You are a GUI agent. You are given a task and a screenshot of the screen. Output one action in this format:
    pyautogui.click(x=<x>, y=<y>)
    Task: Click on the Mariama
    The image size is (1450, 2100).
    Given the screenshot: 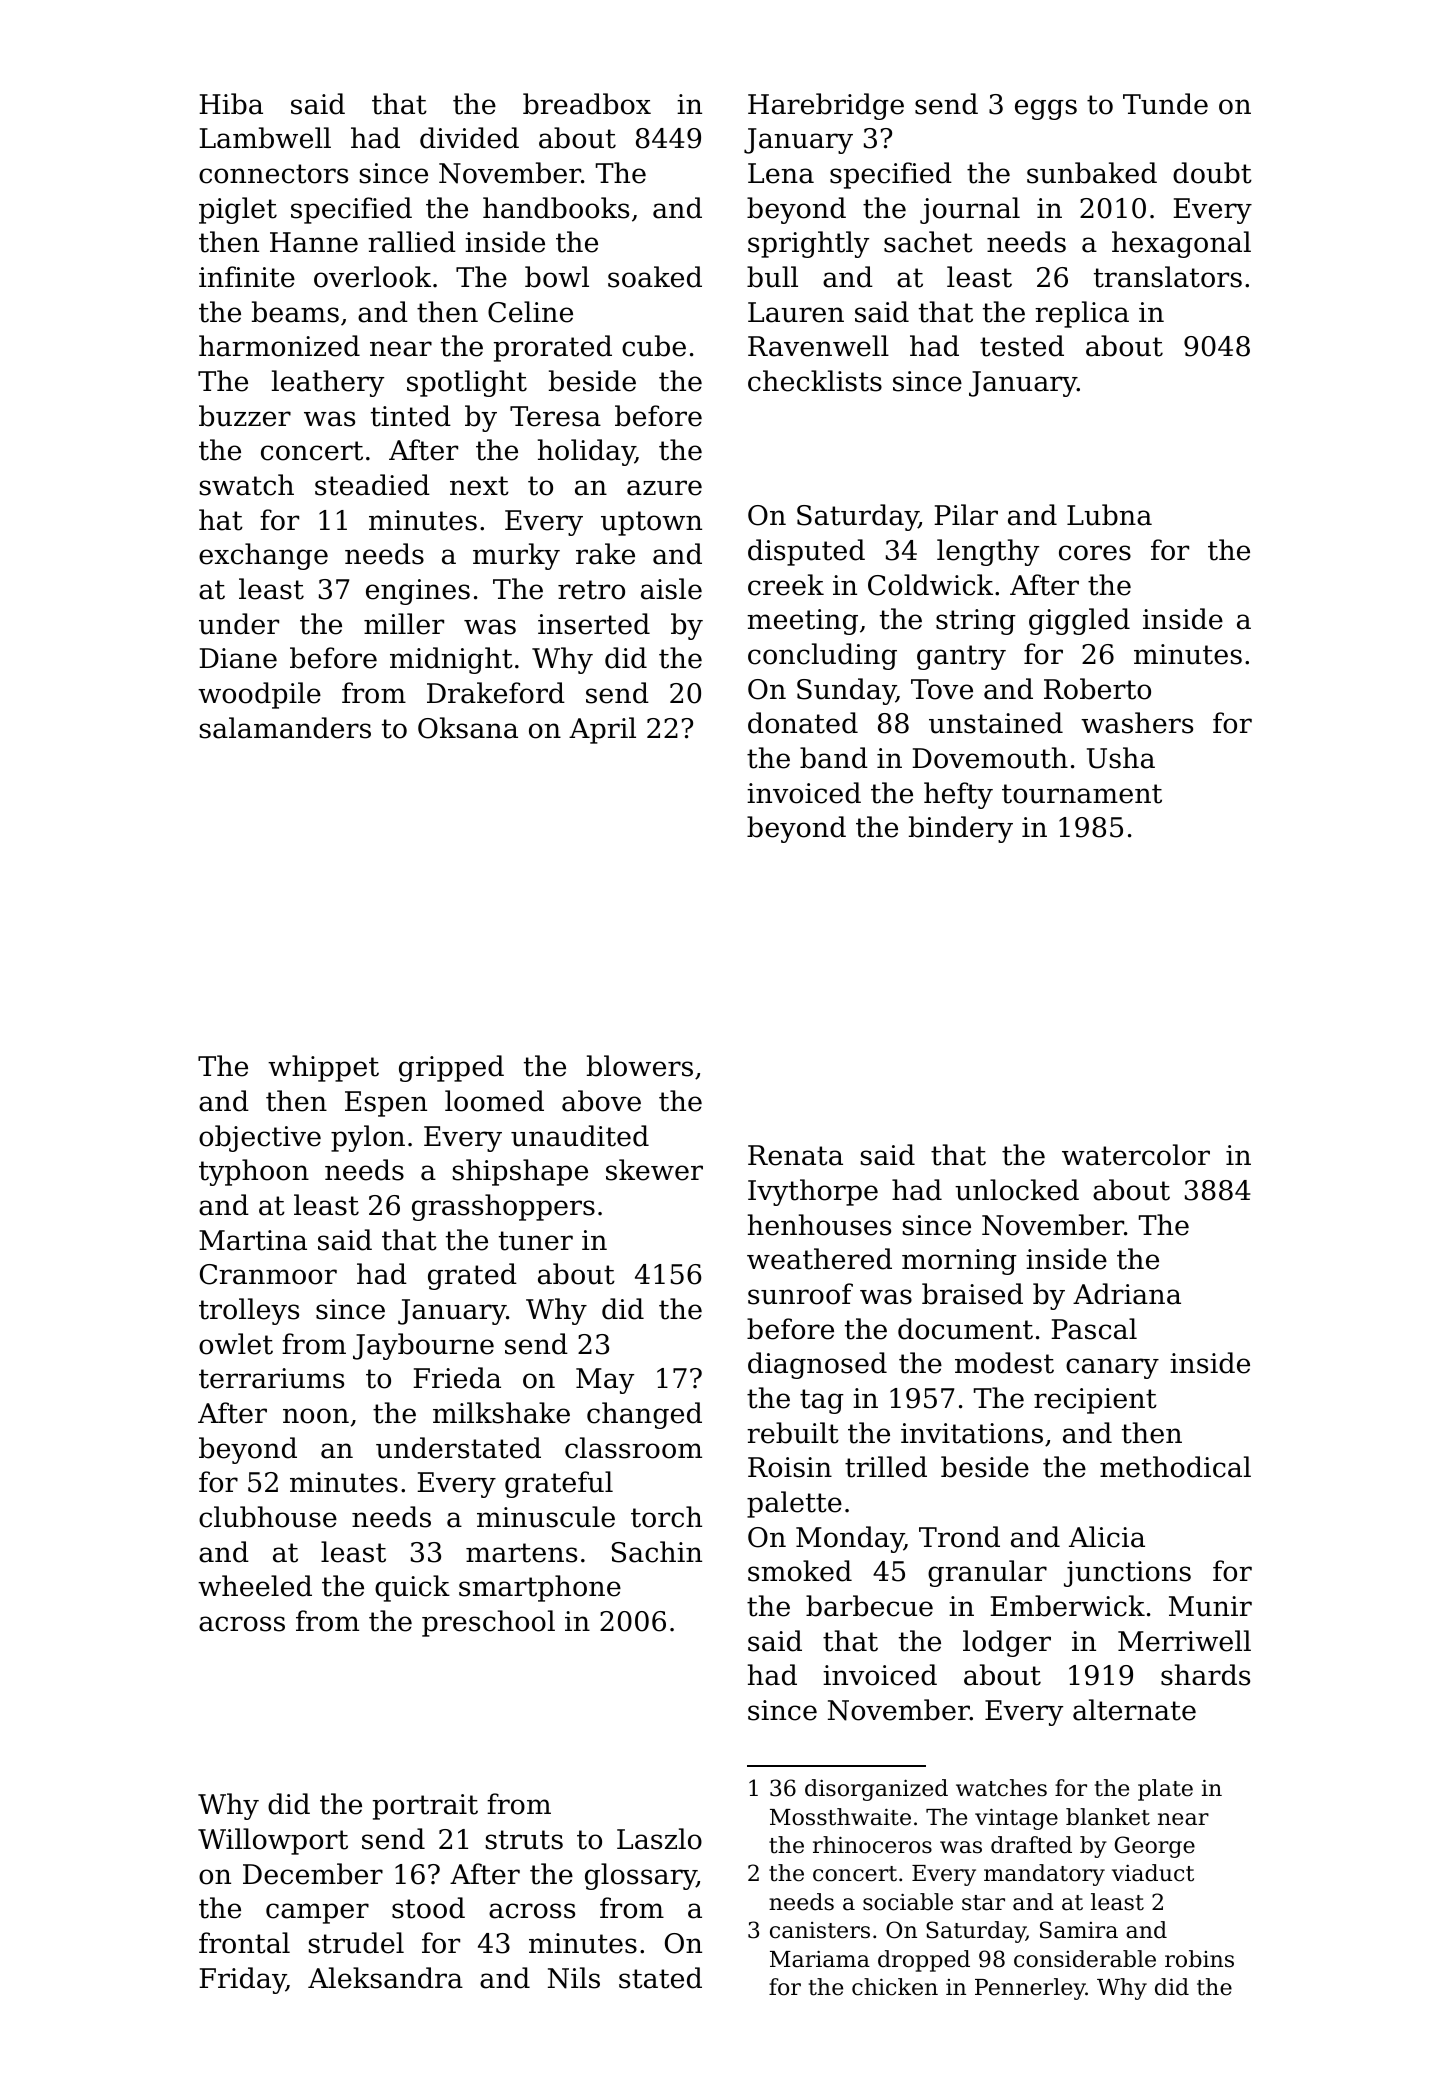 What is the action you would take?
    pyautogui.click(x=820, y=1959)
